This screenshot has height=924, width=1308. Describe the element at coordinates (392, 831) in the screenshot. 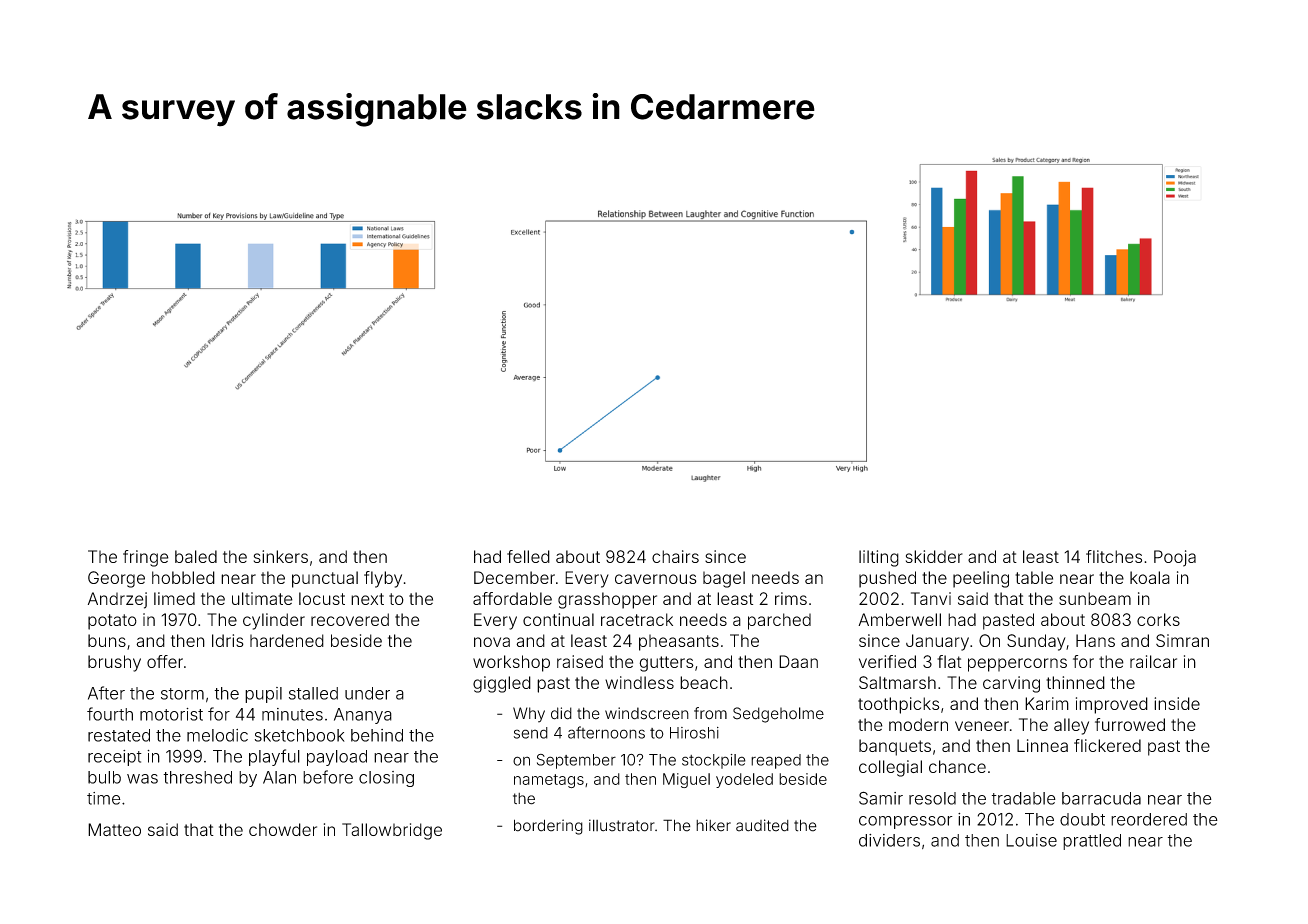

I see `Tallowbridge` at that location.
